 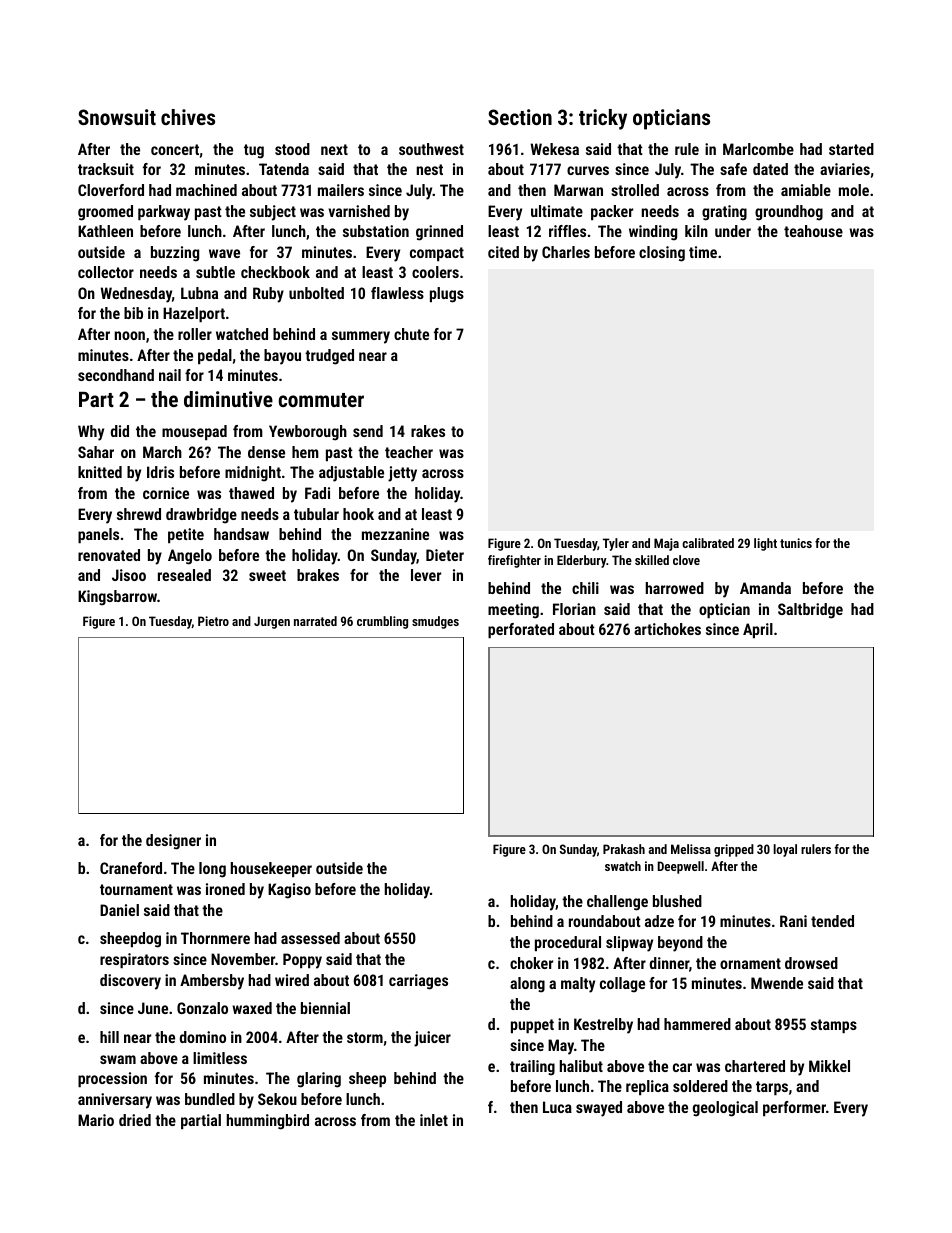 What do you see at coordinates (435, 272) in the image?
I see `coolers` at bounding box center [435, 272].
